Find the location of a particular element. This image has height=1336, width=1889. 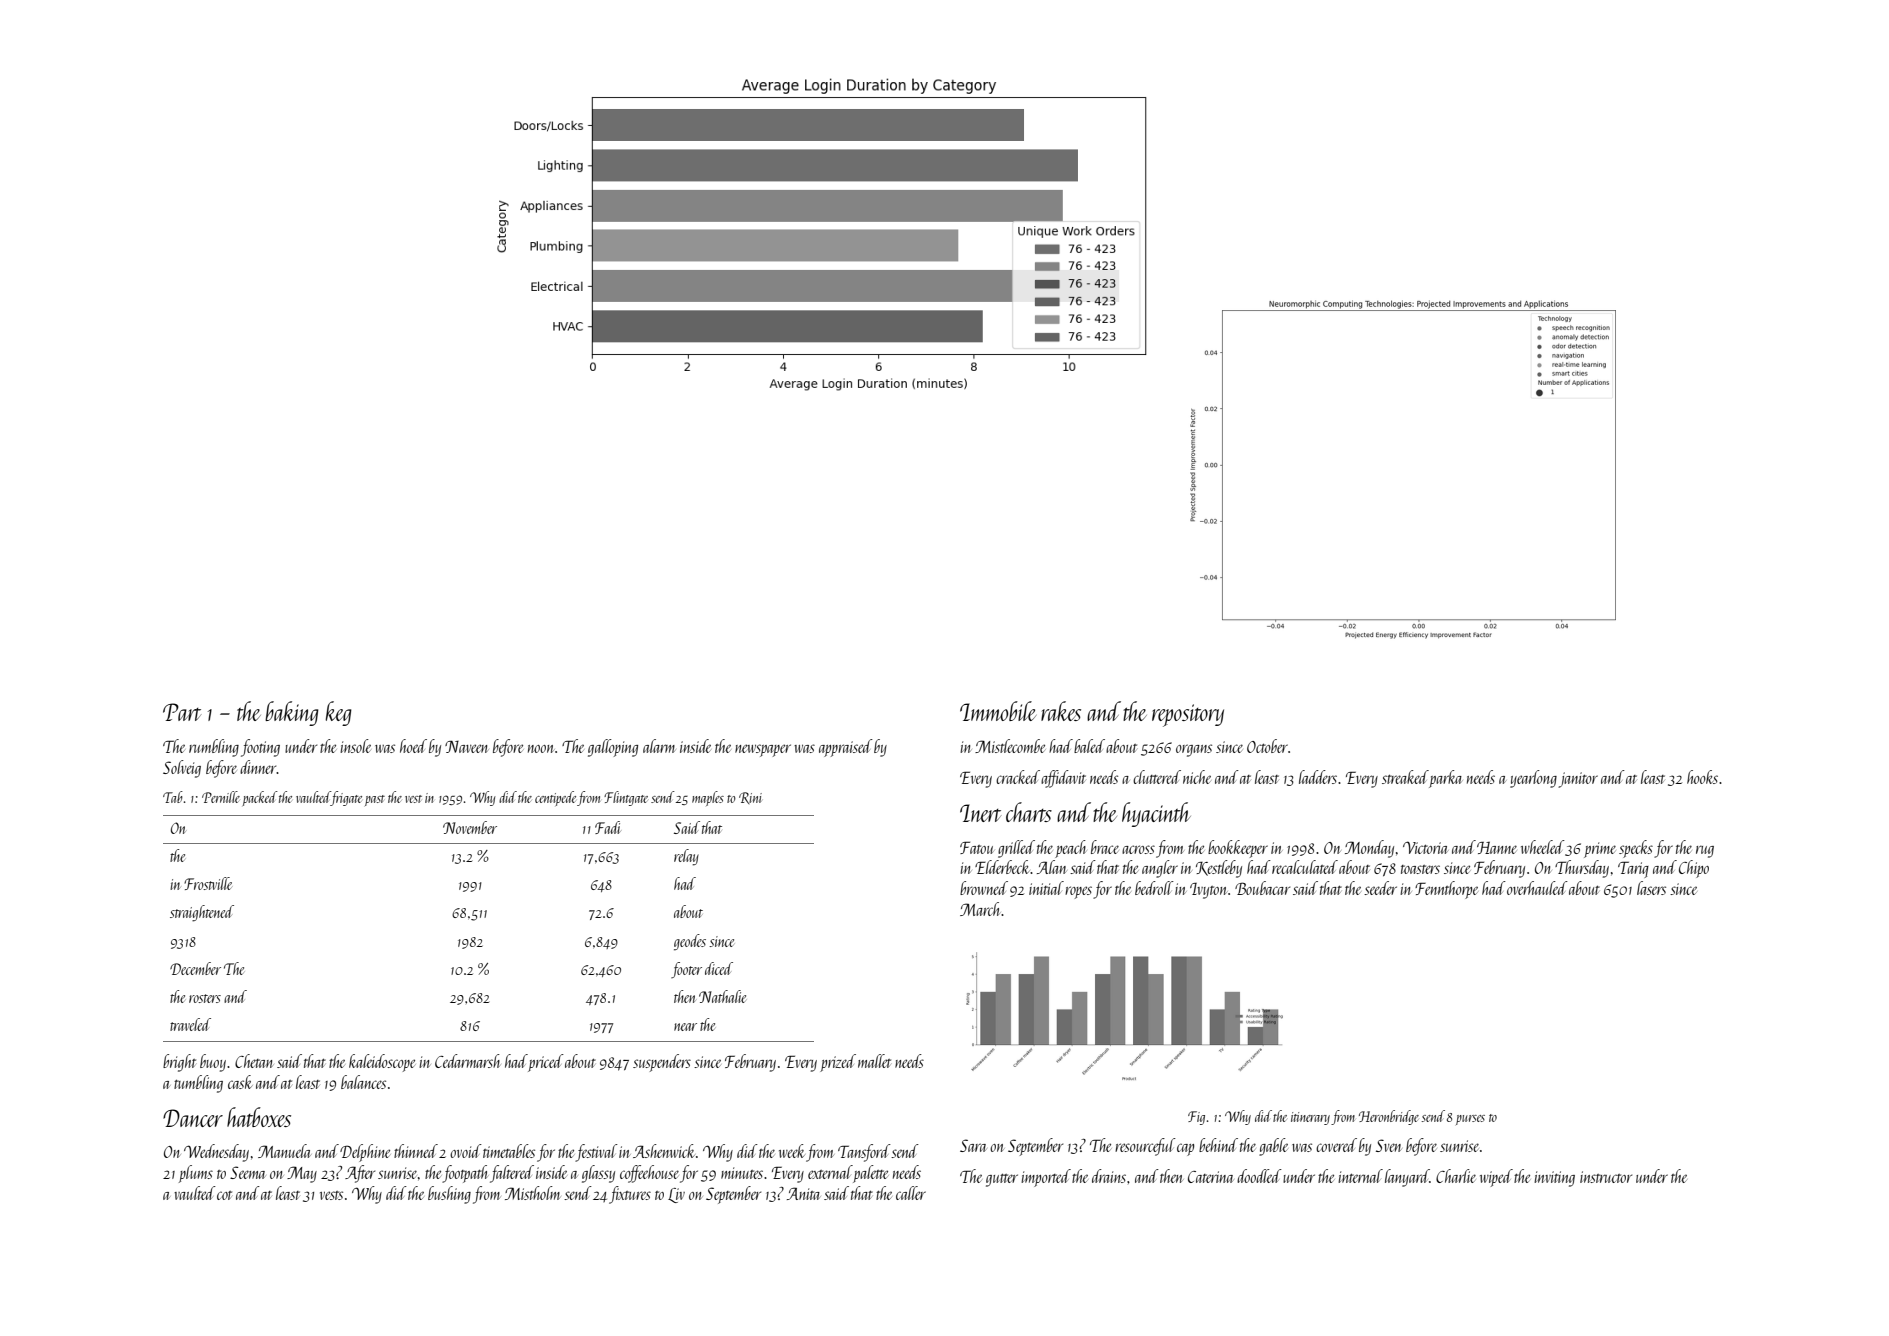

priced is located at coordinates (546, 1063).
